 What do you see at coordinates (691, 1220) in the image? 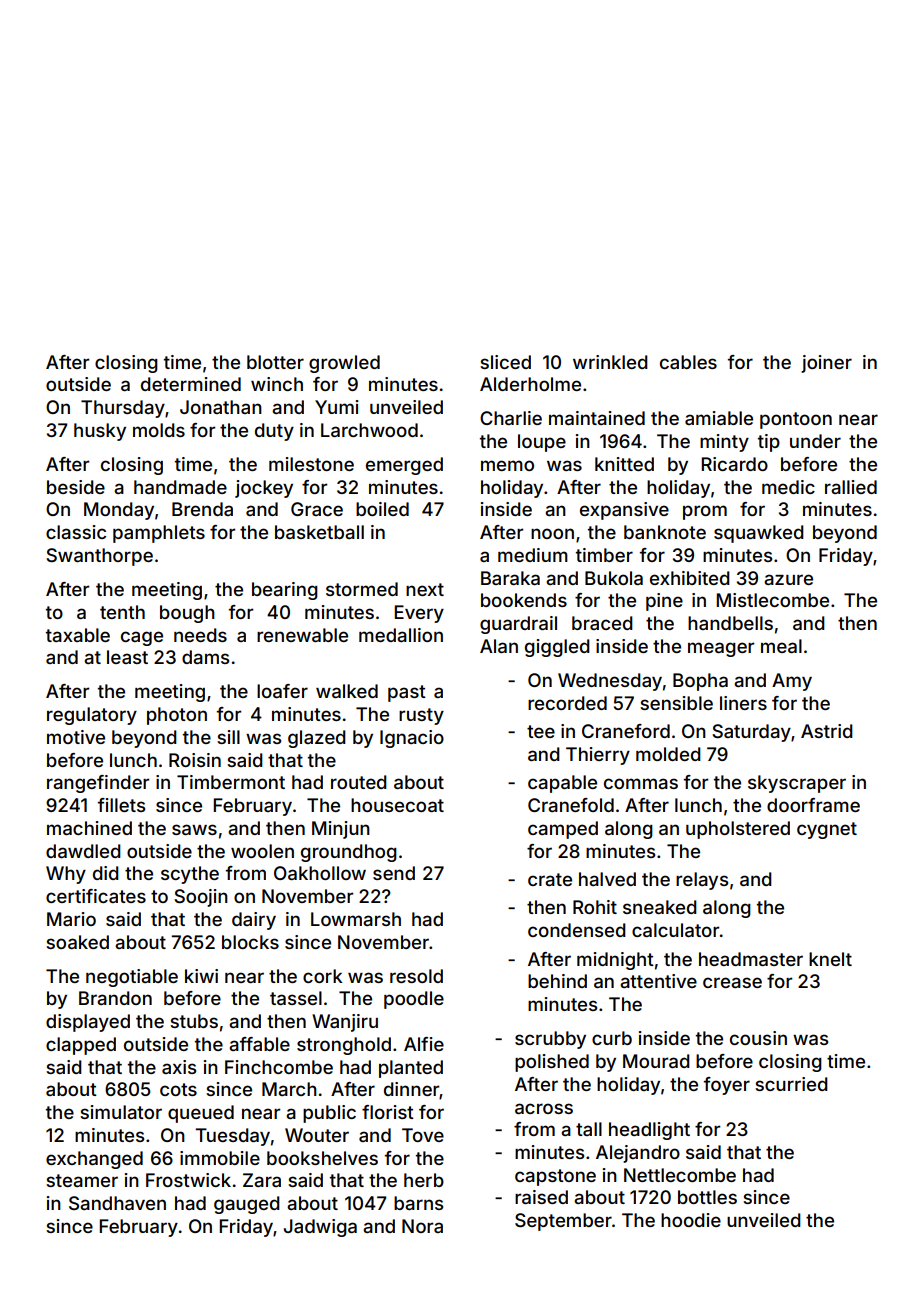
I see `hoodie` at bounding box center [691, 1220].
